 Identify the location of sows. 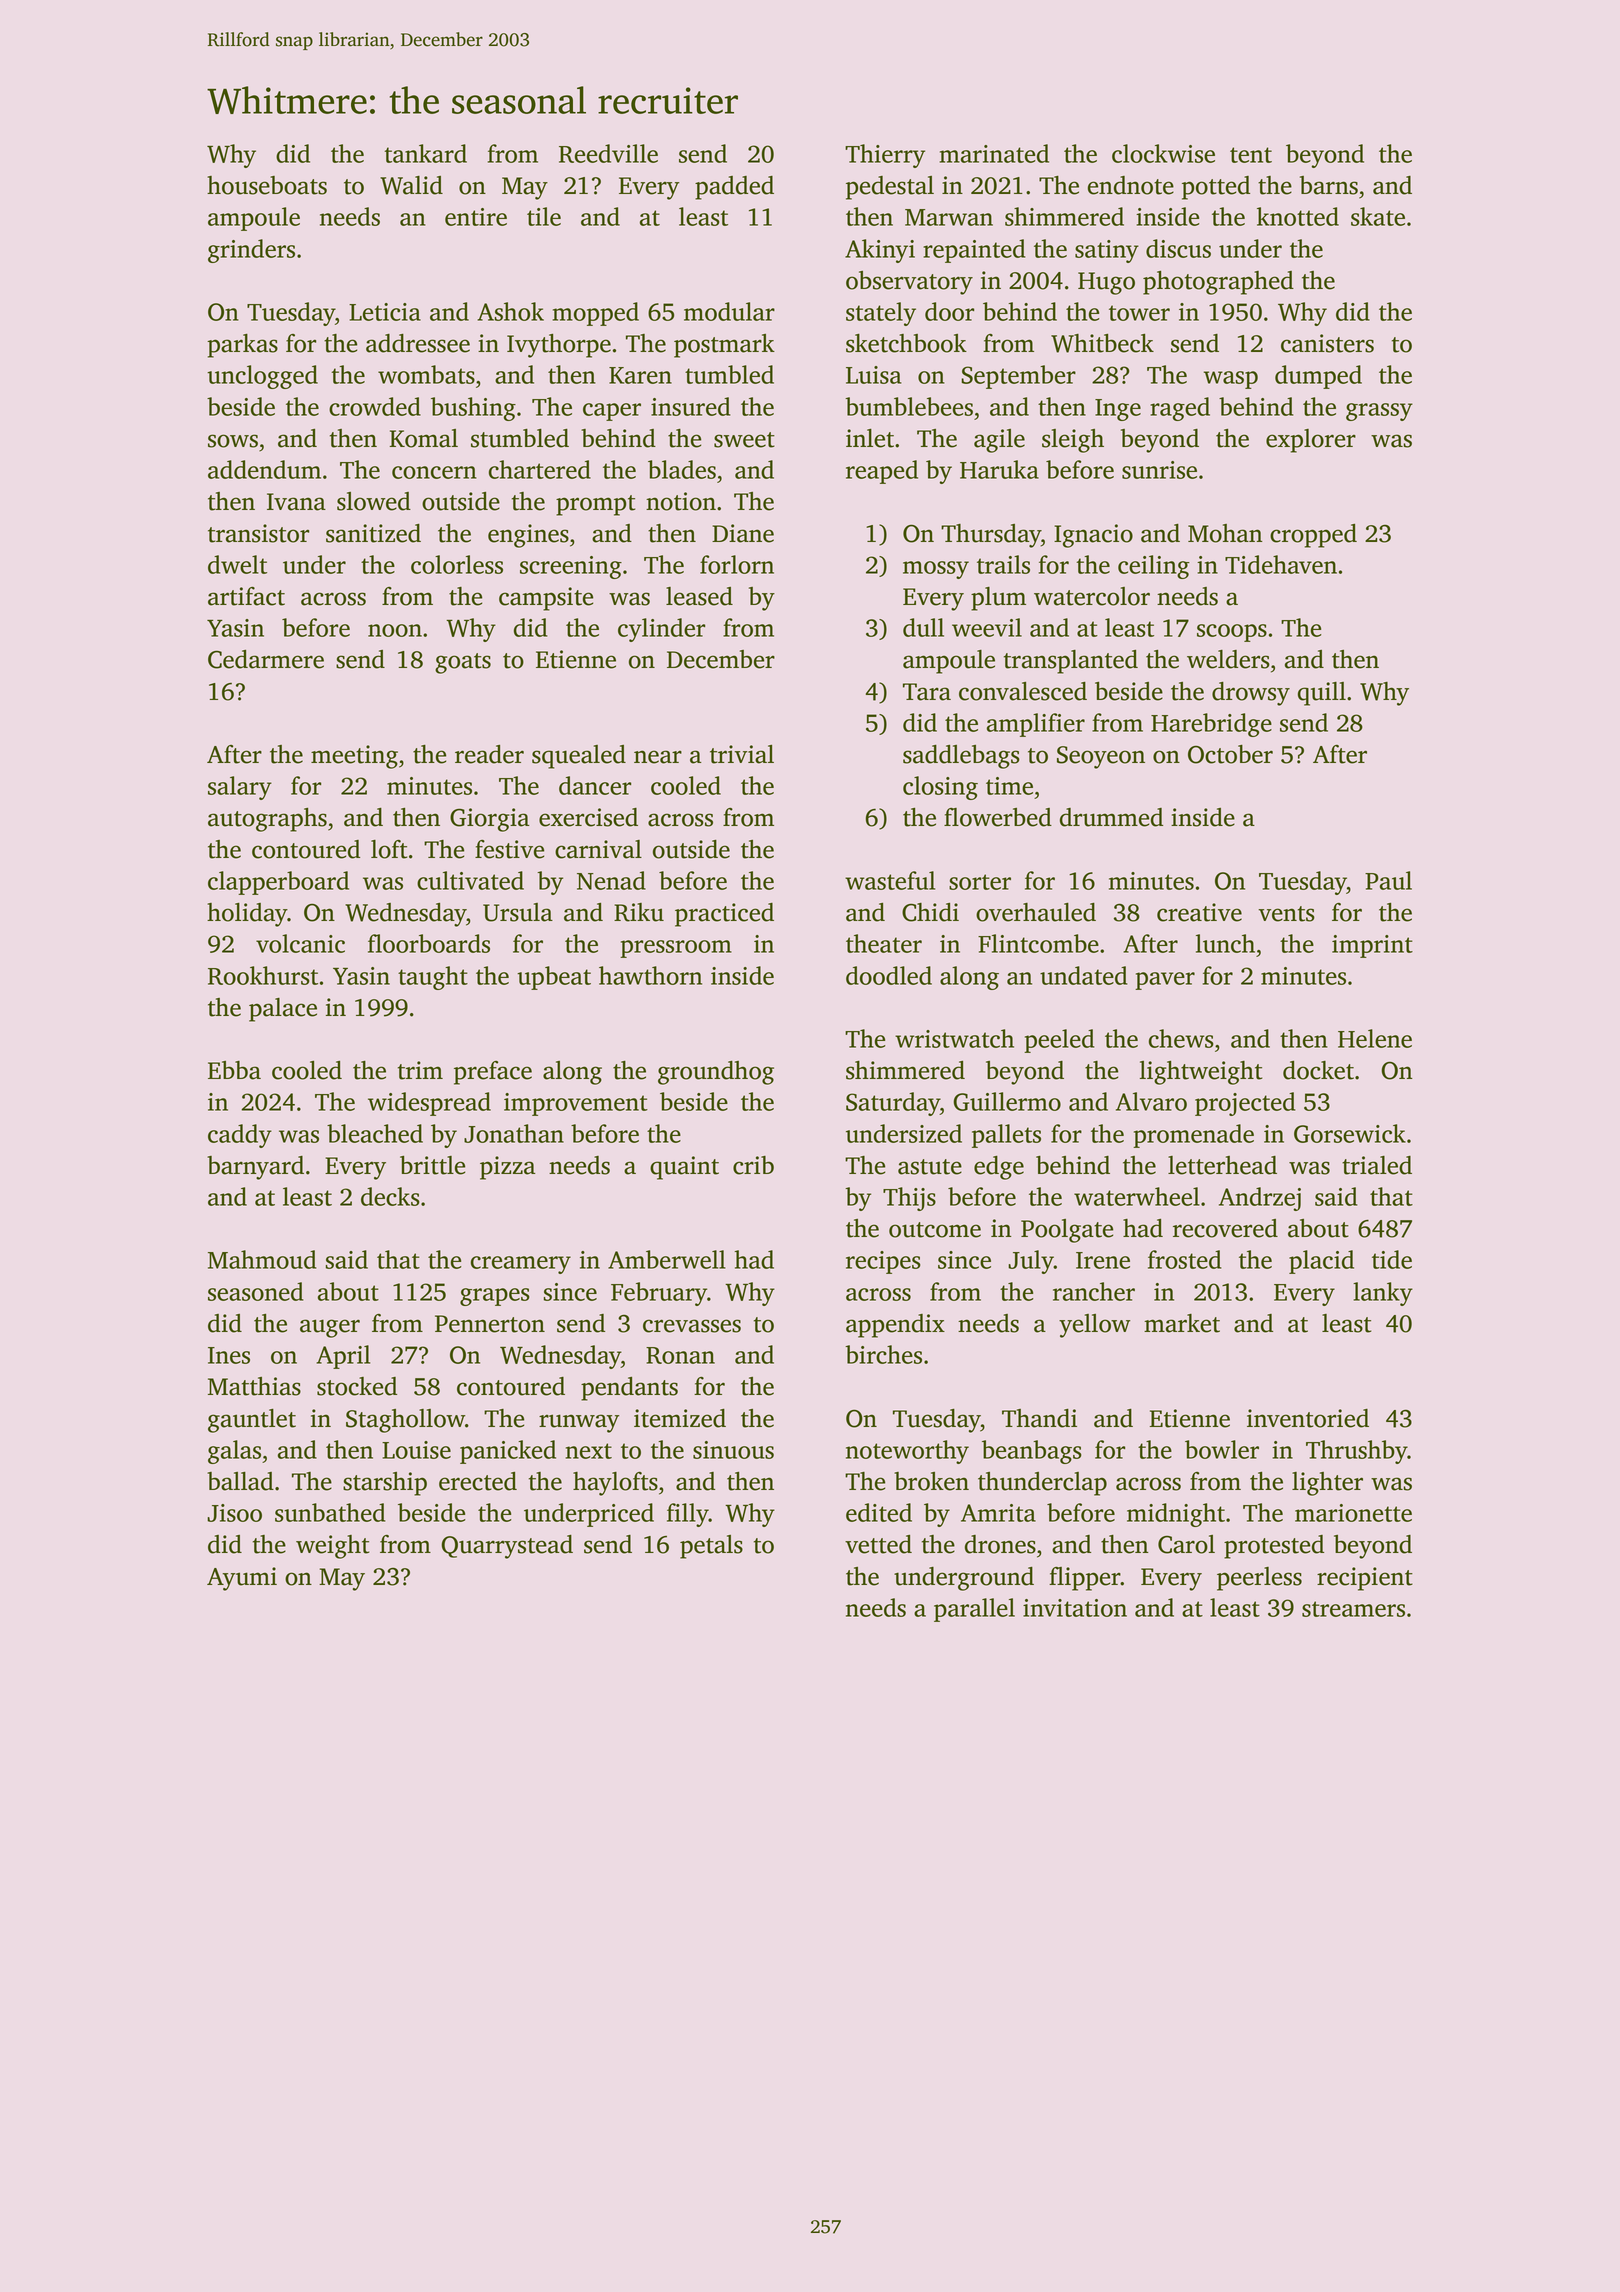
(233, 441).
